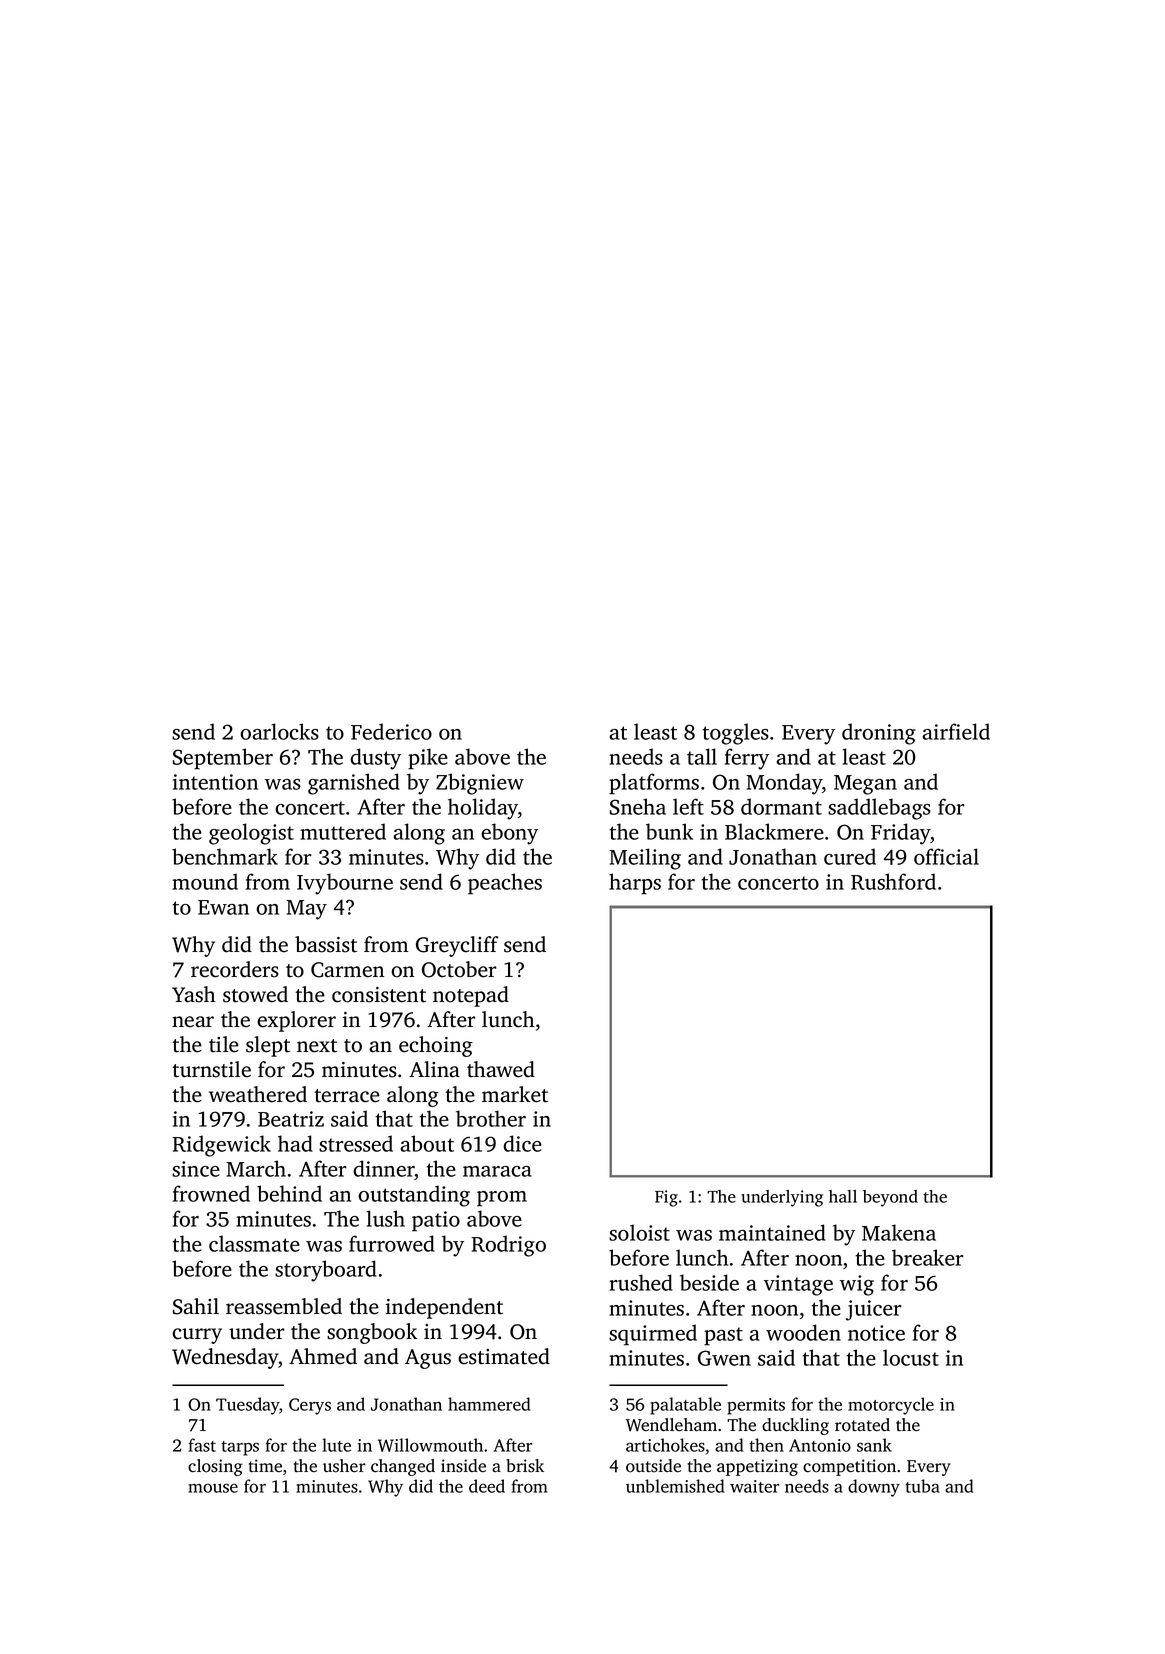 The image size is (1165, 1654). I want to click on unblemished, so click(675, 1486).
